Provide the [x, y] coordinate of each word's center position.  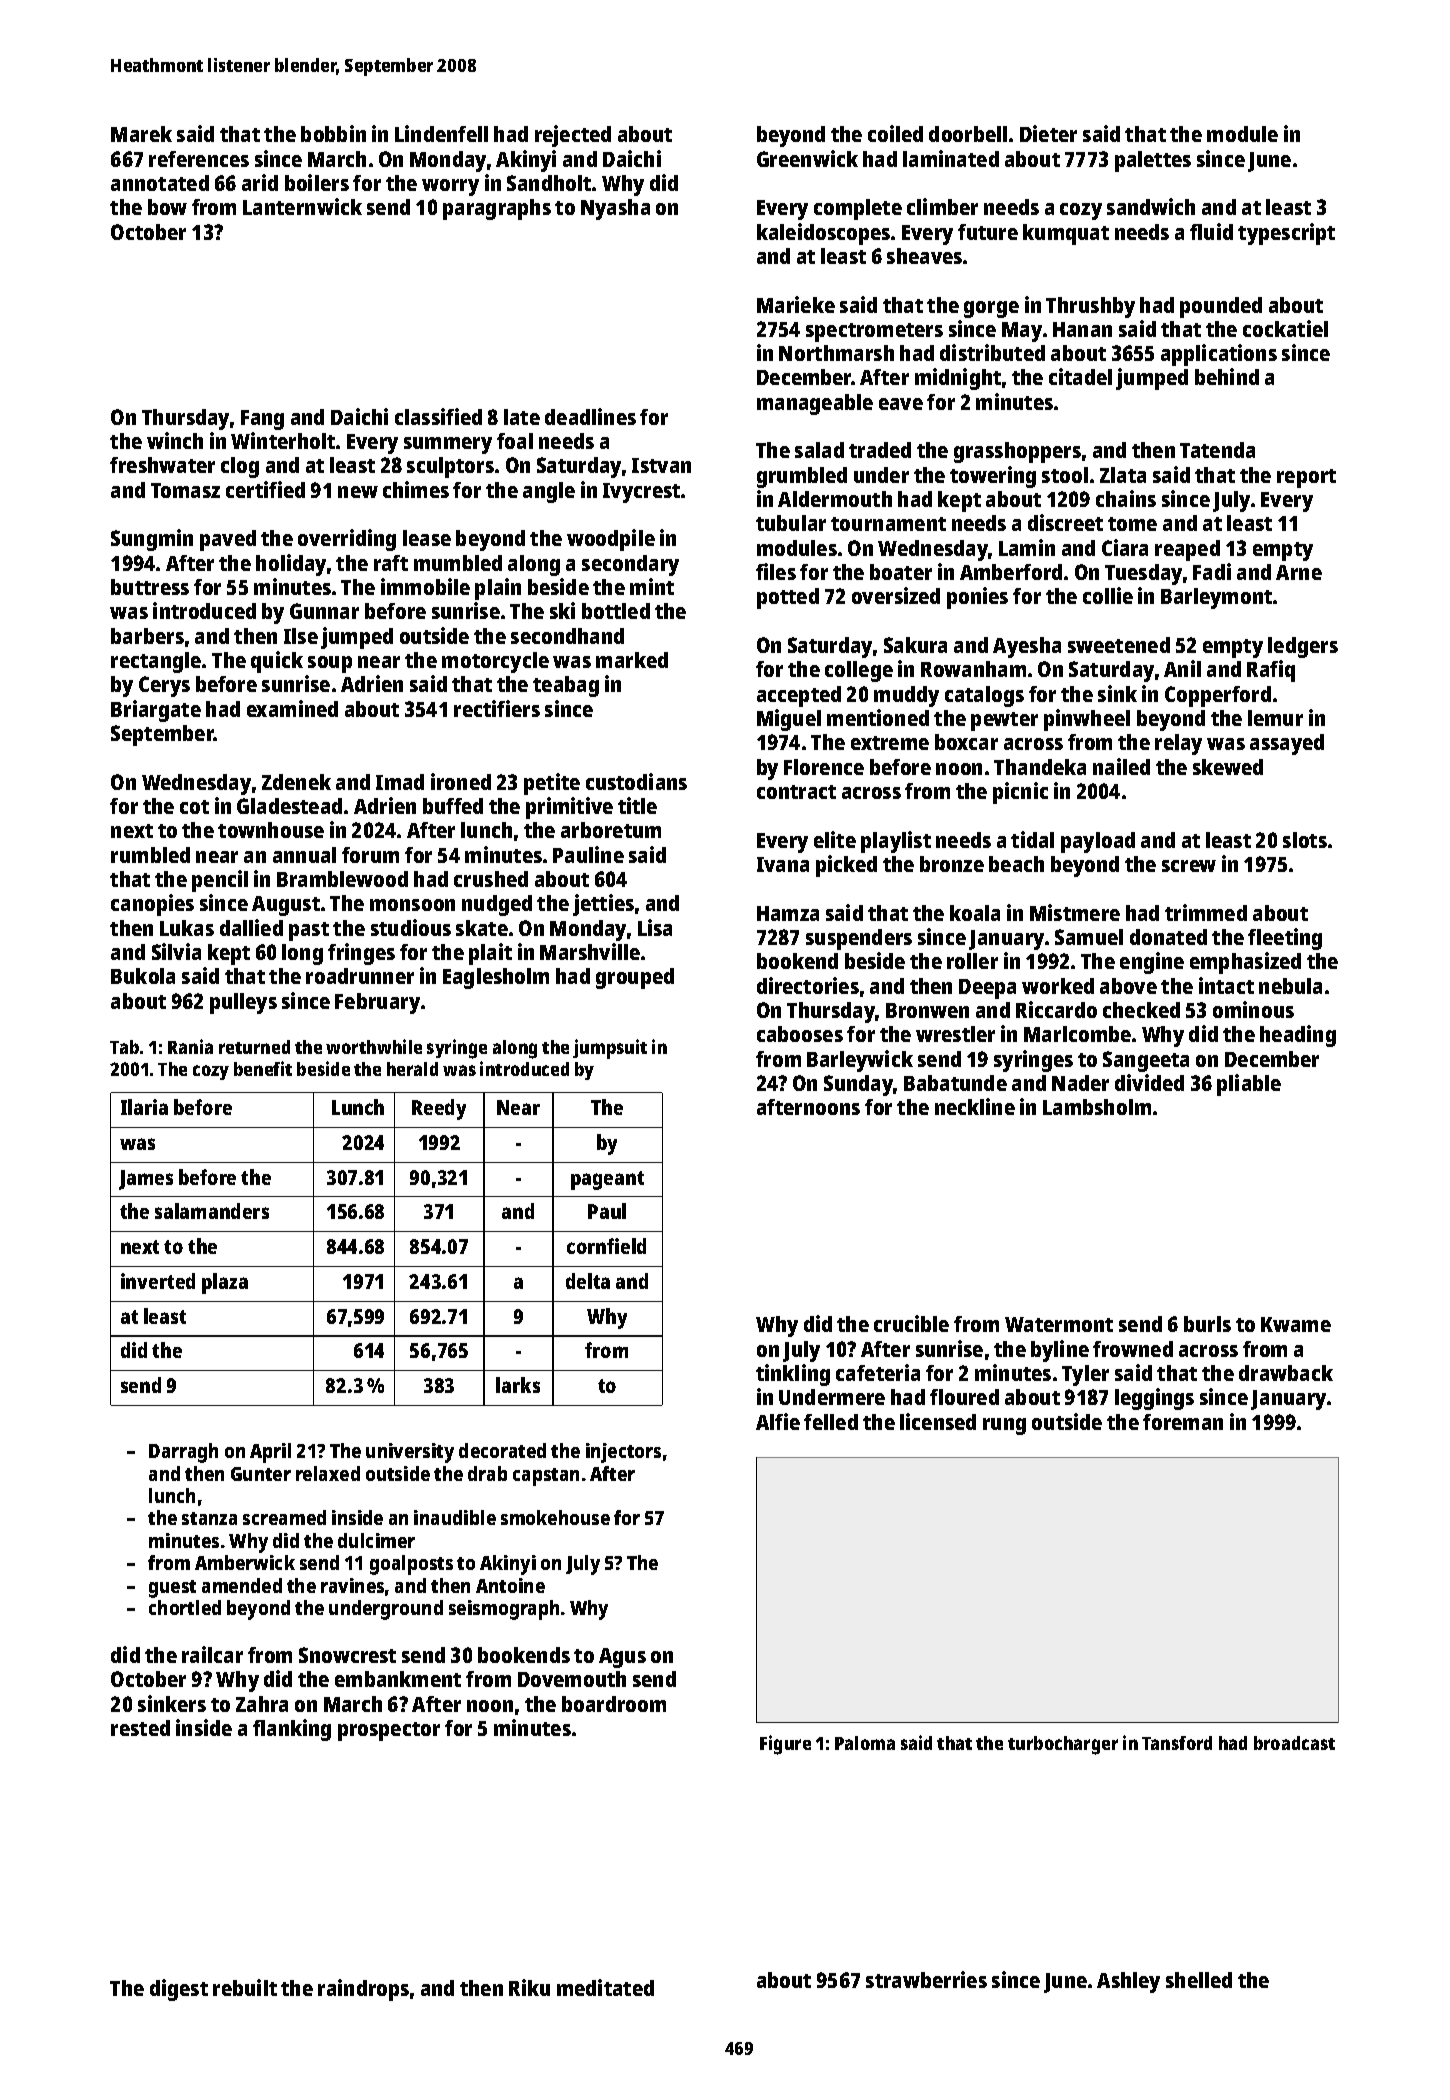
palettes [1153, 161]
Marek [141, 134]
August [286, 906]
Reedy [439, 1109]
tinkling [793, 1375]
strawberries [926, 1979]
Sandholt [549, 183]
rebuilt [245, 1987]
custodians [636, 781]
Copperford [1218, 696]
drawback [1286, 1373]
